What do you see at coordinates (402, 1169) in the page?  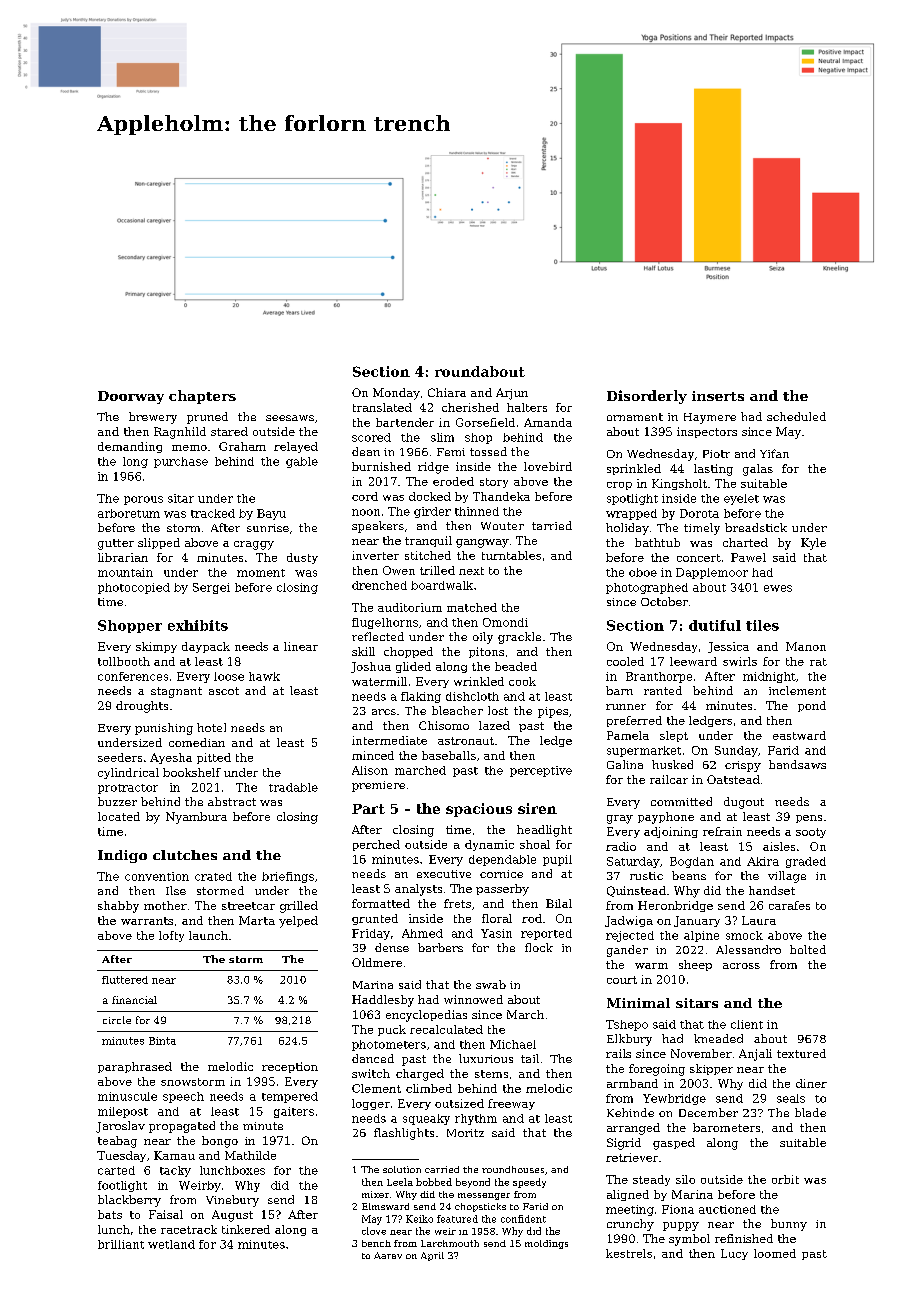 I see `solution` at bounding box center [402, 1169].
